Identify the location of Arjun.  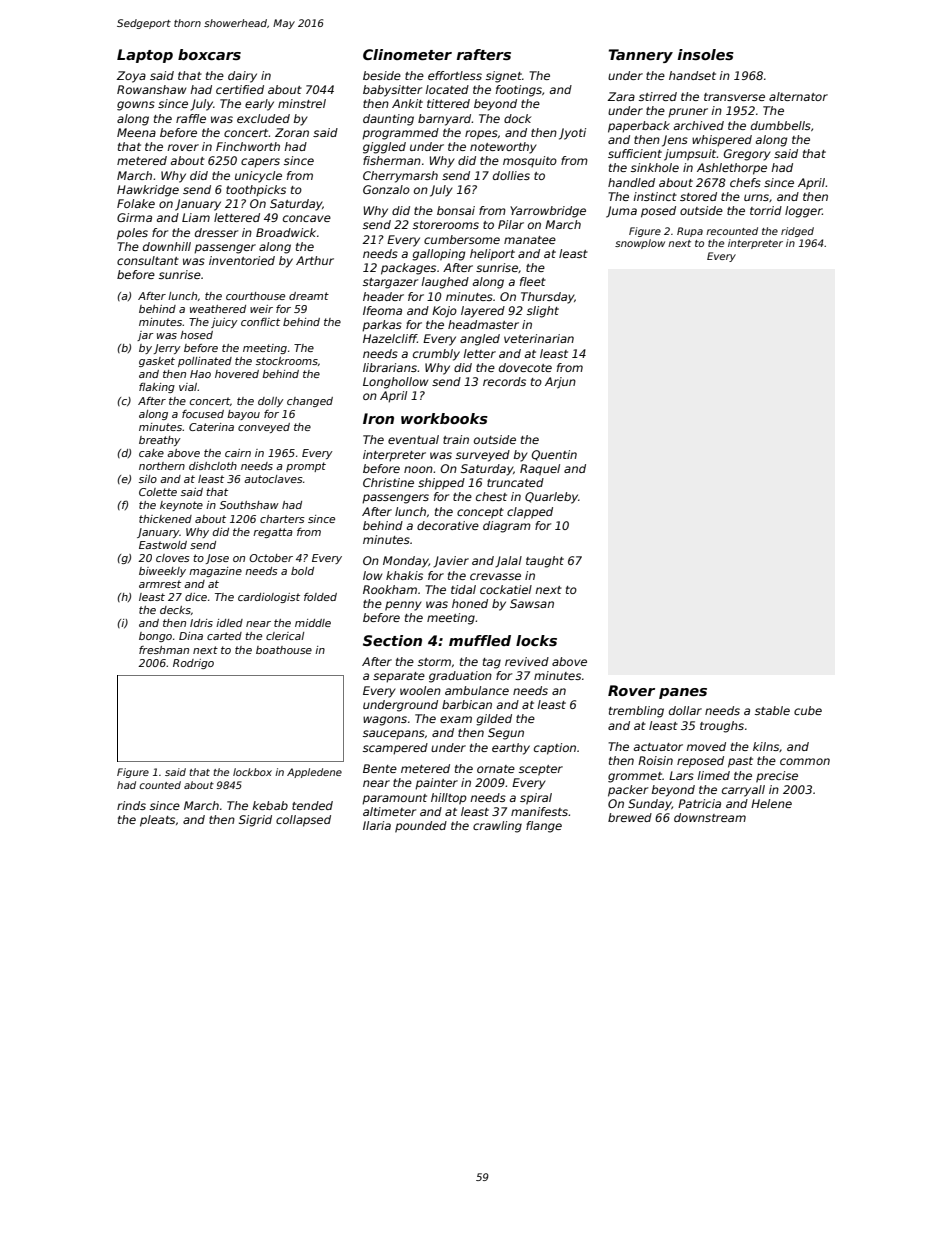
(560, 383).
